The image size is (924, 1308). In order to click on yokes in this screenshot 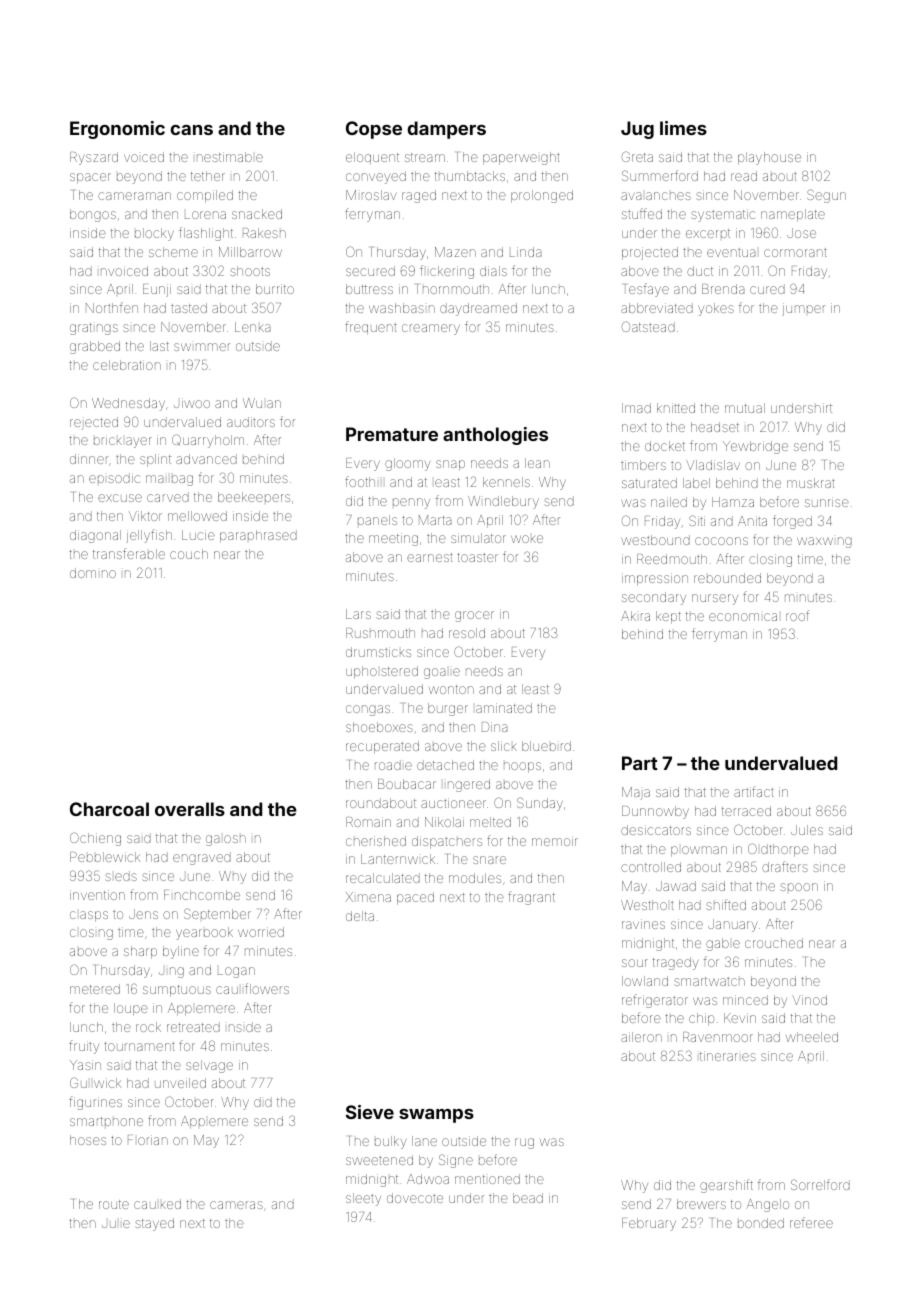, I will do `click(716, 309)`.
